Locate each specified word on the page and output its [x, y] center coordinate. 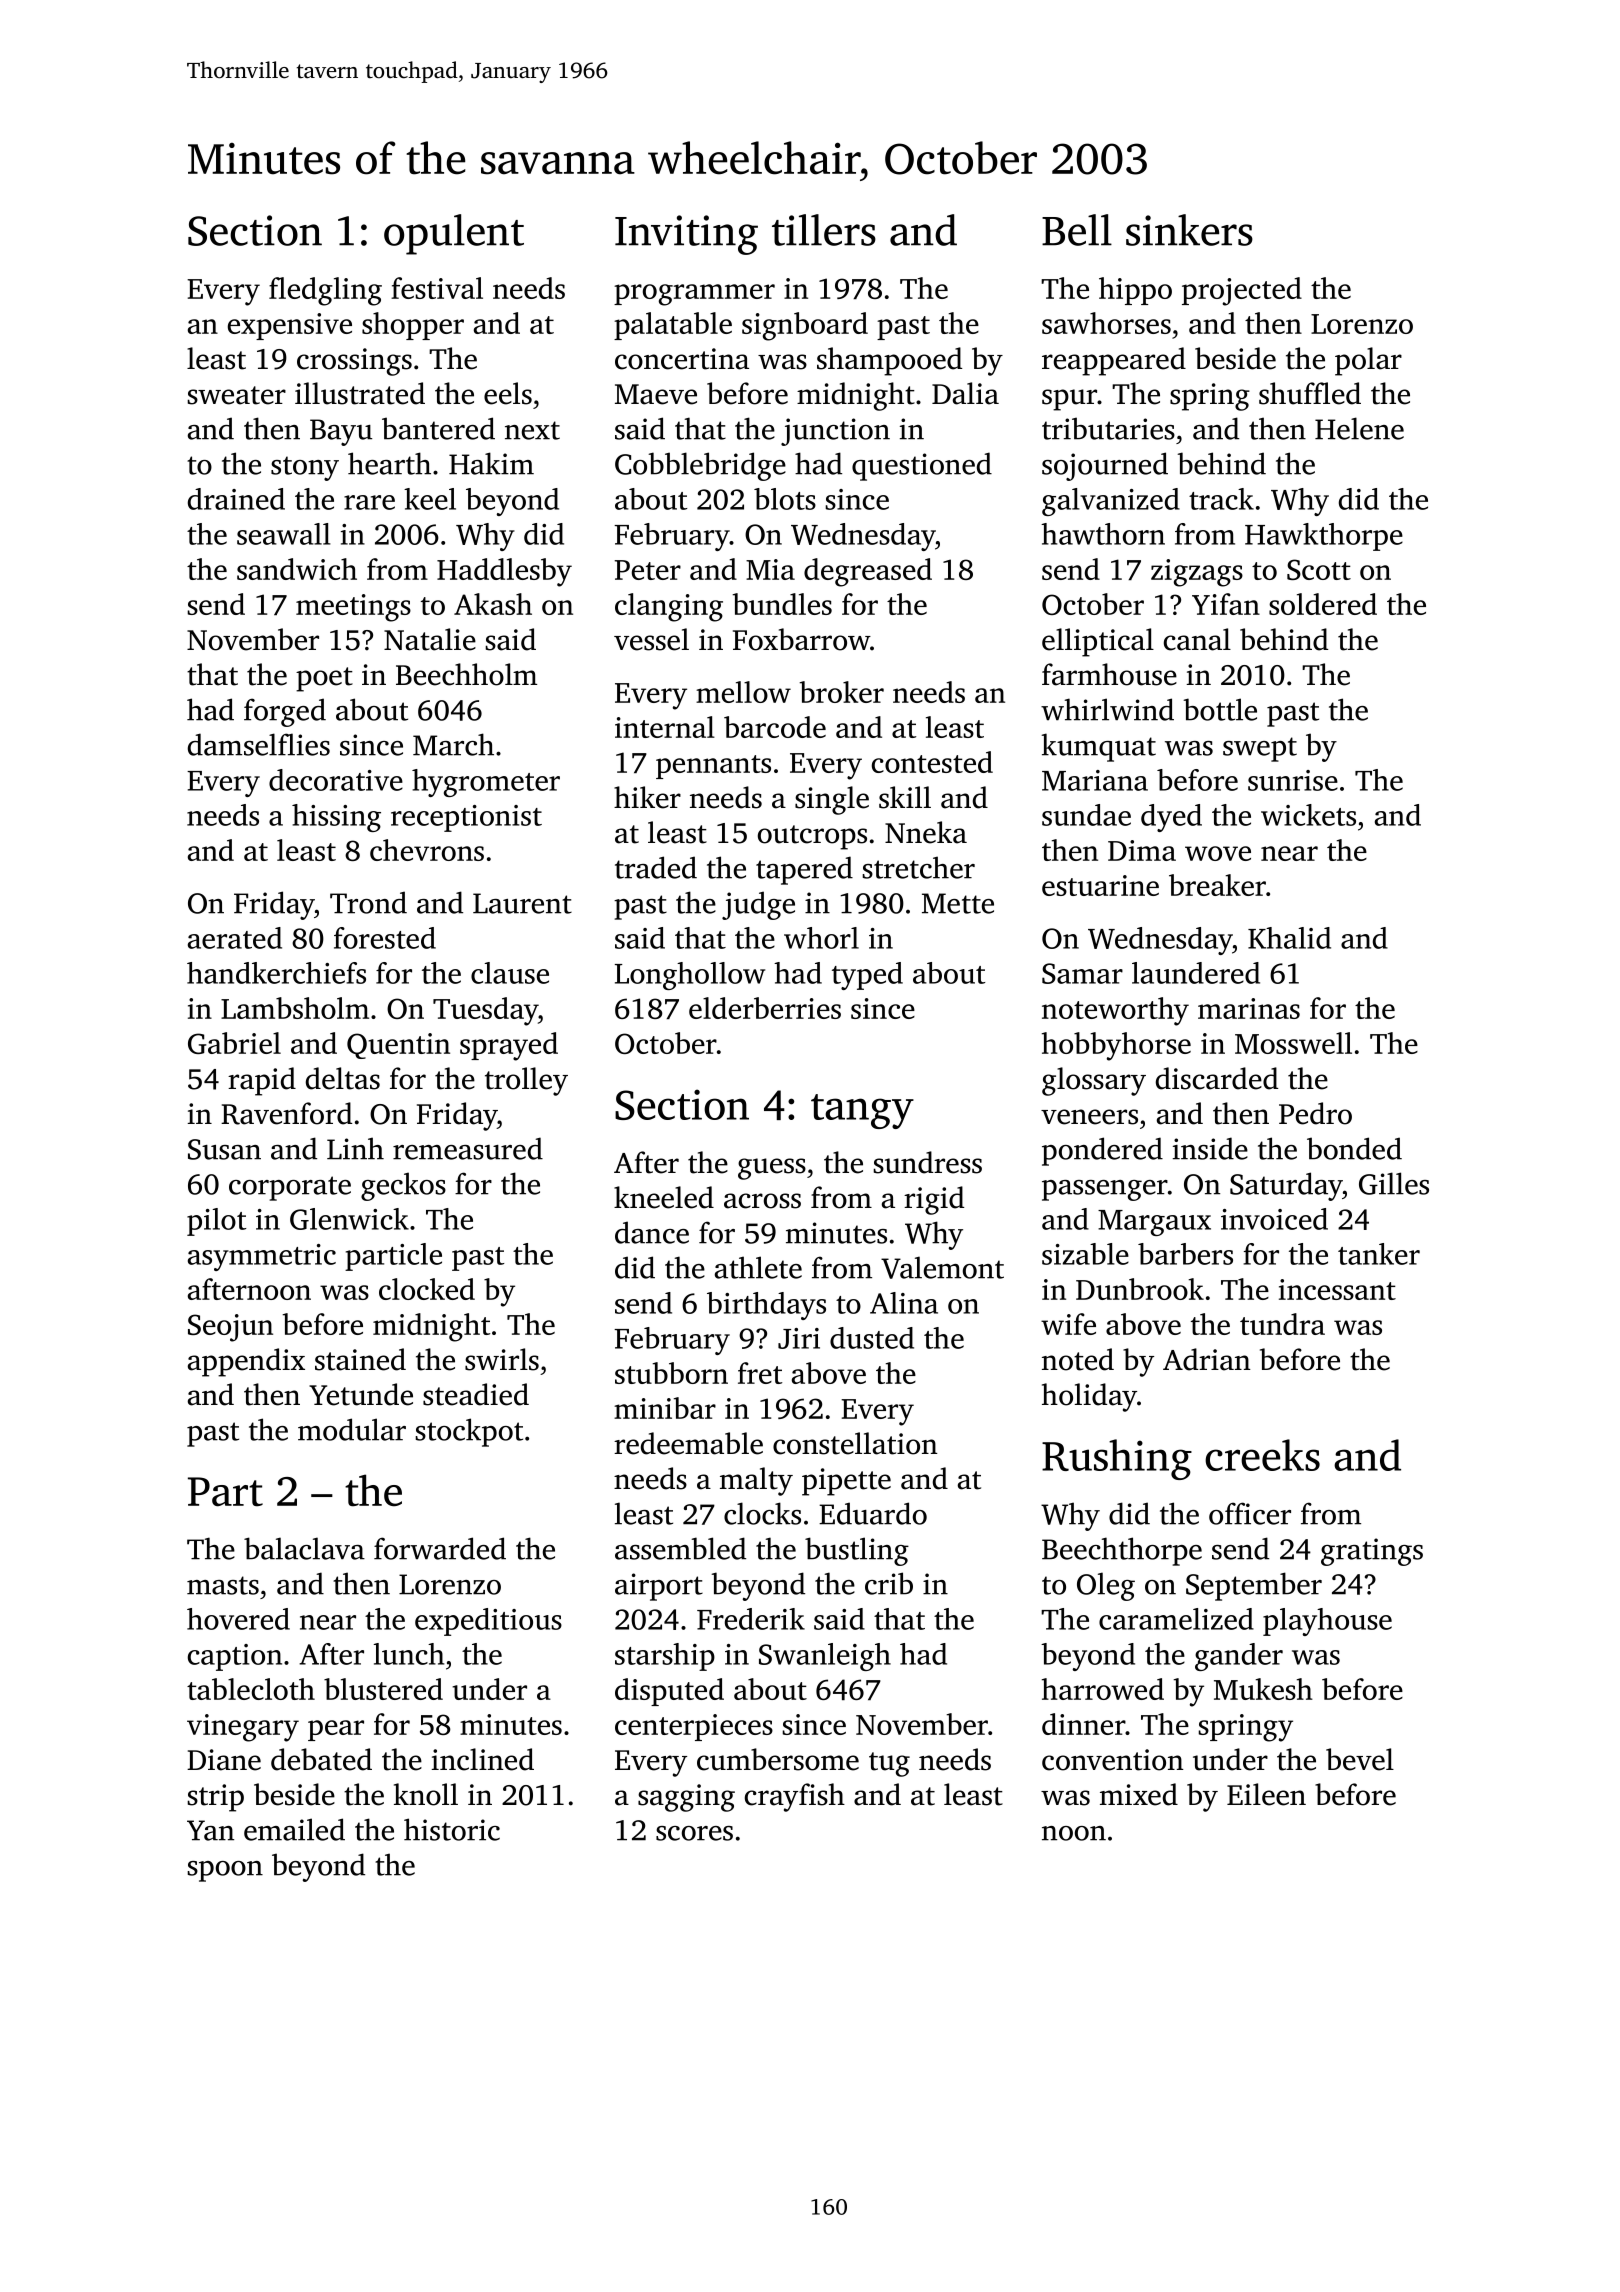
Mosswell [1293, 1043]
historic [452, 1829]
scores [694, 1833]
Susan [224, 1149]
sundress [927, 1162]
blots [785, 499]
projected [1242, 291]
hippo [1135, 291]
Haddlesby [504, 572]
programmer [694, 295]
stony [305, 468]
